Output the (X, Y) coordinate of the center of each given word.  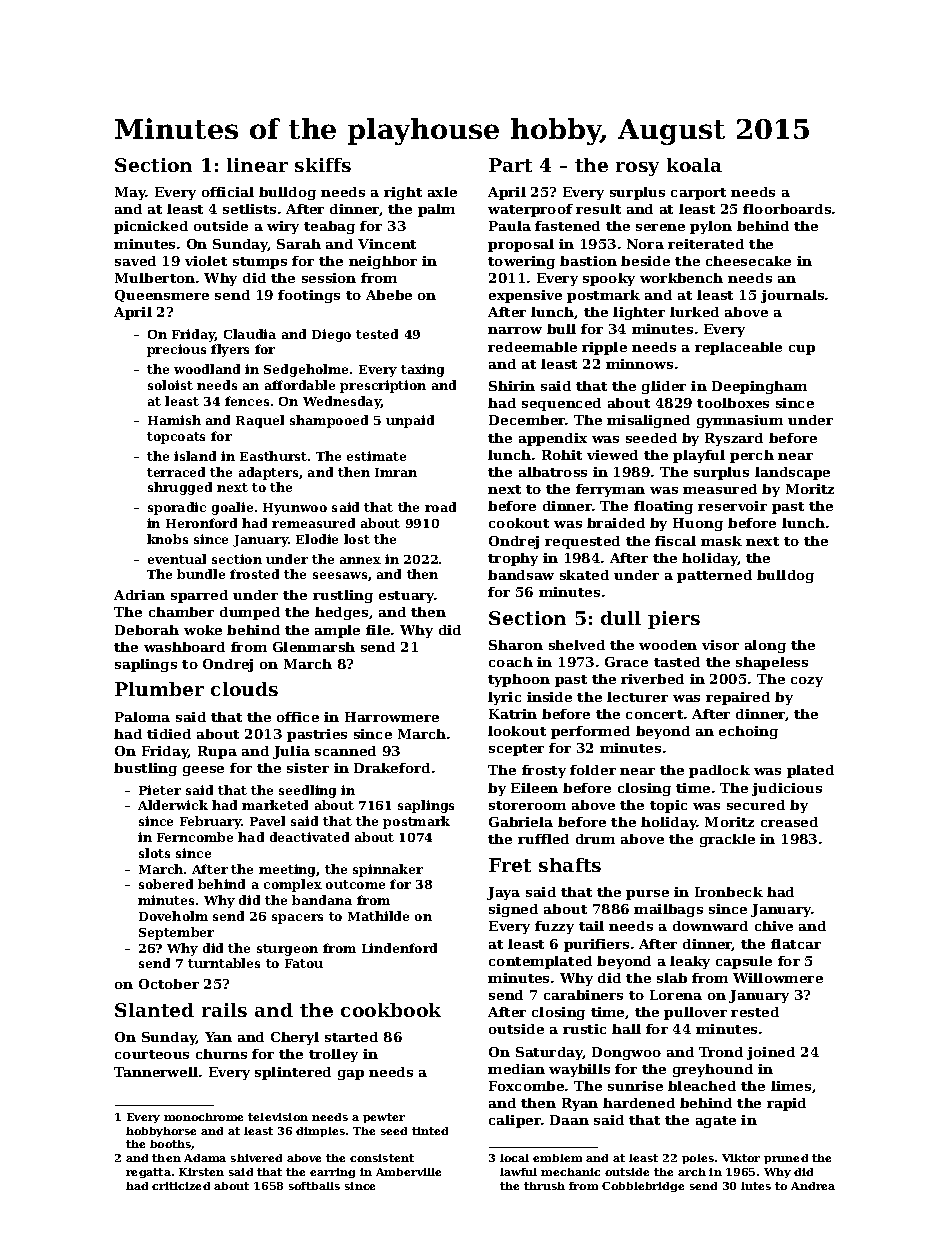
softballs (314, 1186)
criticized (181, 1186)
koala (694, 165)
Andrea (813, 1186)
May (130, 193)
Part (510, 165)
